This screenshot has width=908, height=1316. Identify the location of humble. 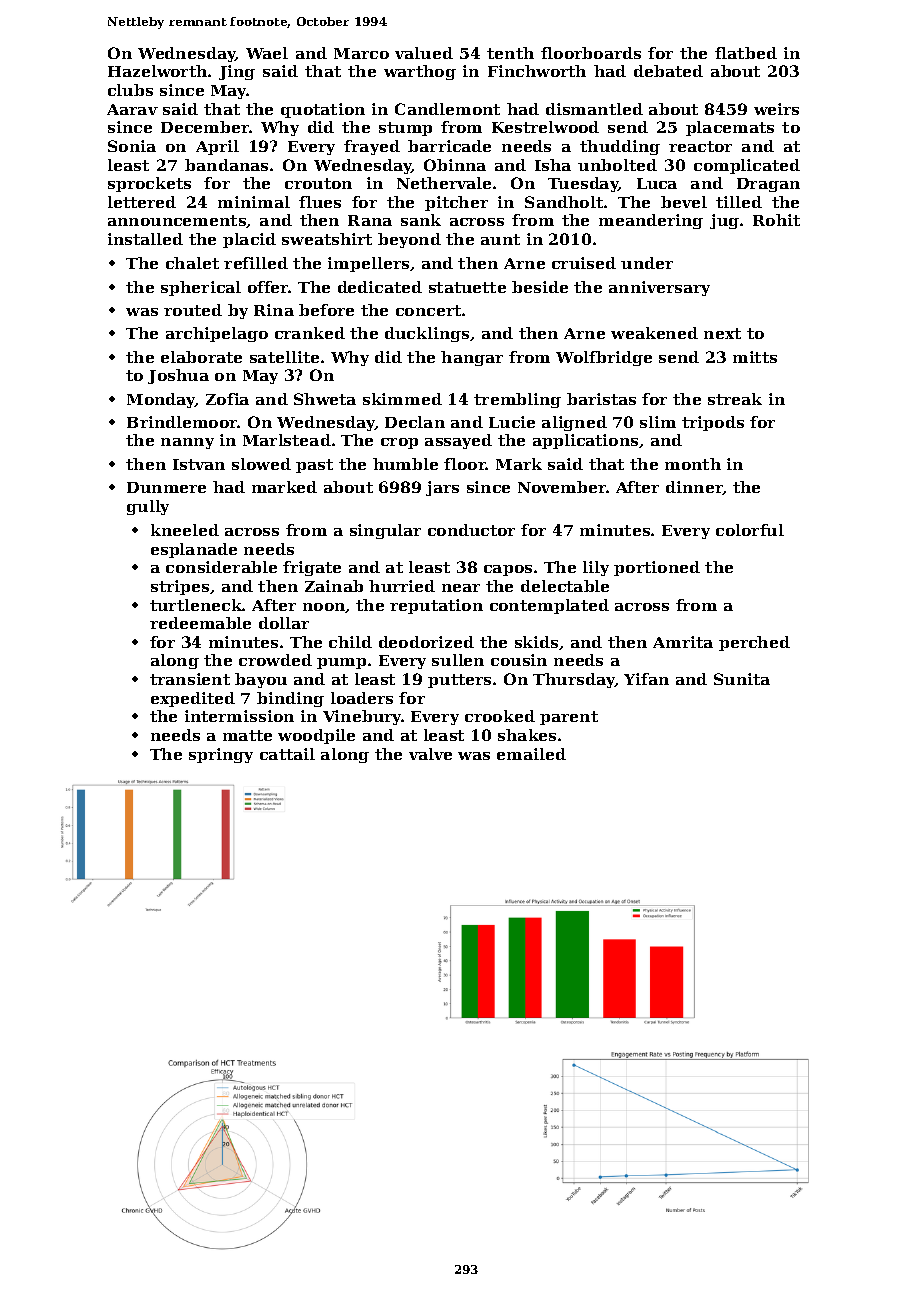
(405, 464).
